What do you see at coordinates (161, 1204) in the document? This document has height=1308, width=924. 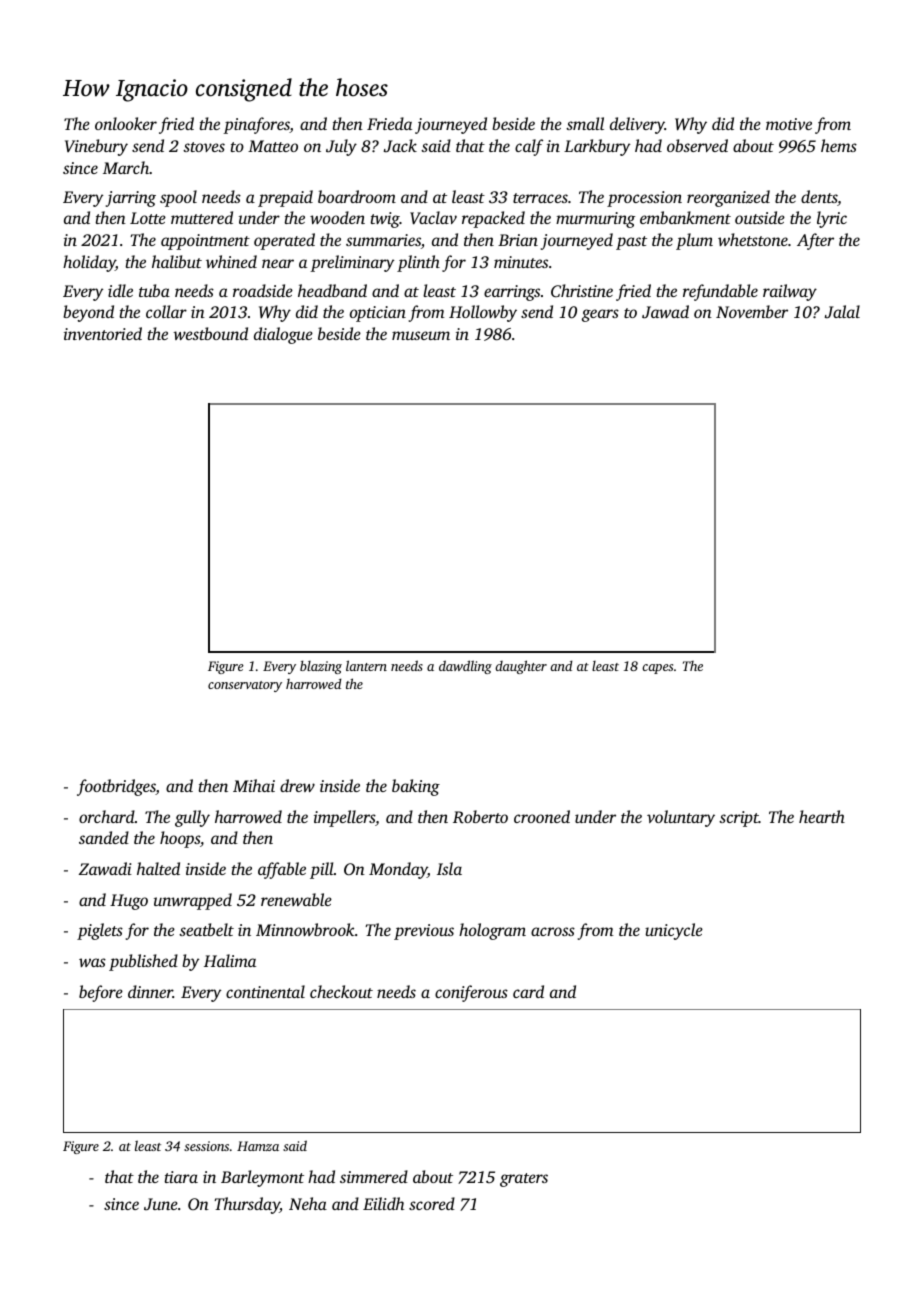 I see `June` at bounding box center [161, 1204].
